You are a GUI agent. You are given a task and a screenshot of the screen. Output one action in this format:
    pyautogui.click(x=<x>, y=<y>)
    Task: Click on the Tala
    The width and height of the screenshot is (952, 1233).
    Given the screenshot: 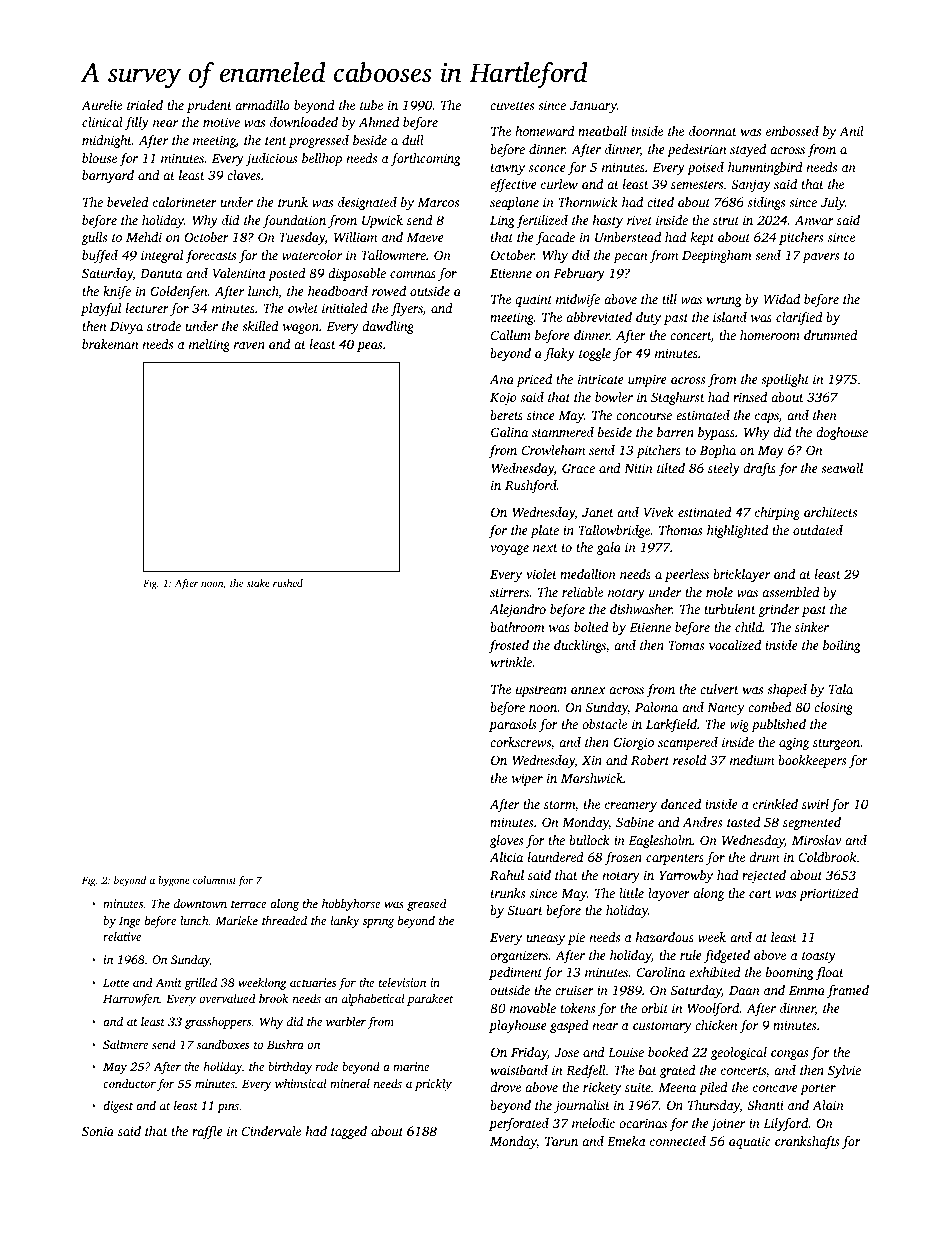 What is the action you would take?
    pyautogui.click(x=841, y=689)
